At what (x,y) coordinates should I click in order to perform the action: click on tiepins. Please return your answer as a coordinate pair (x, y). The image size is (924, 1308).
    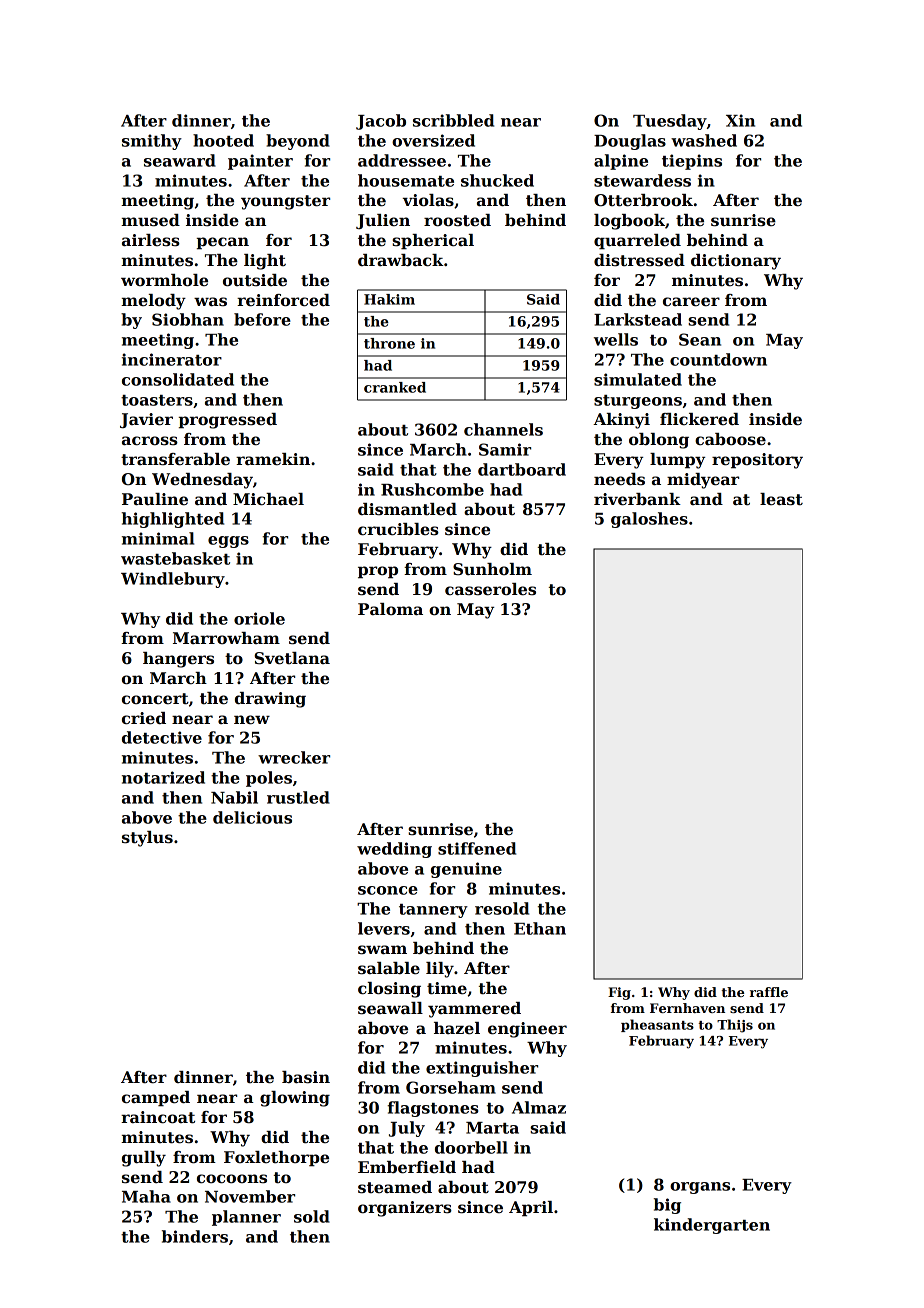
    Looking at the image, I should click on (692, 162).
